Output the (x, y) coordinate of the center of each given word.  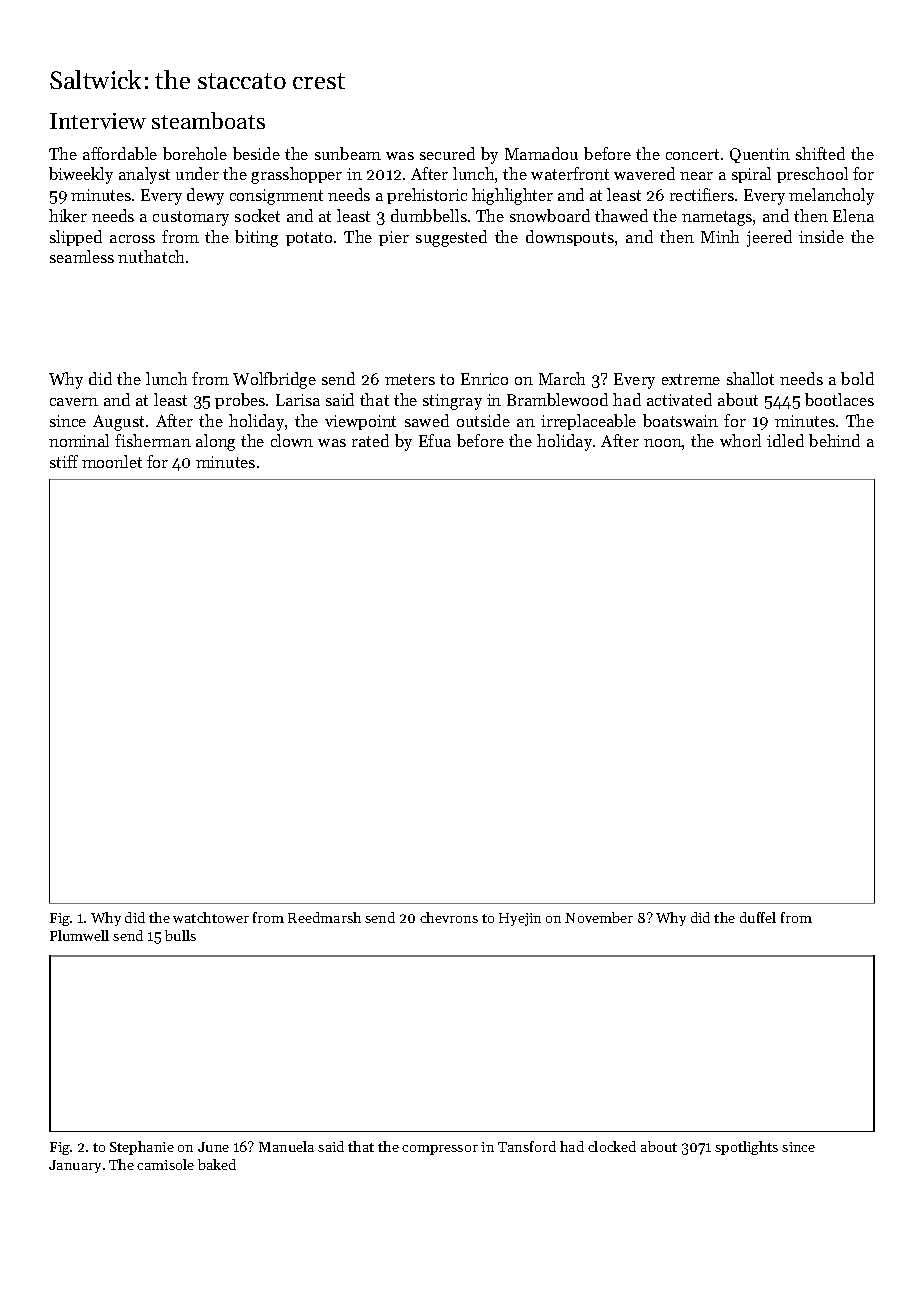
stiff (64, 461)
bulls (180, 935)
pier (394, 238)
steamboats (208, 120)
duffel (758, 917)
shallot (750, 378)
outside (483, 420)
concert (692, 154)
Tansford (527, 1146)
